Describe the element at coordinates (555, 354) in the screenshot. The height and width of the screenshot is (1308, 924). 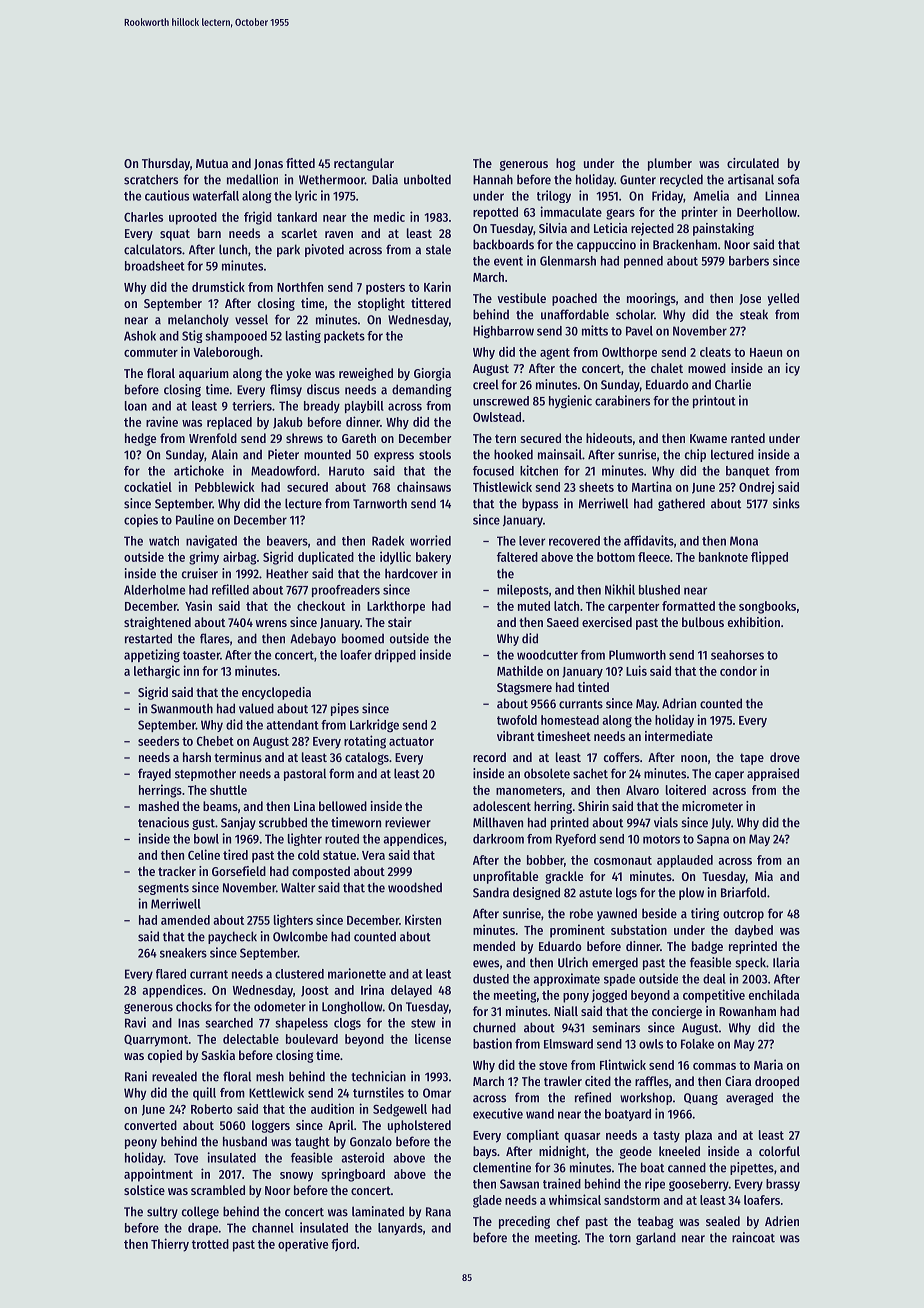
I see `agent` at that location.
